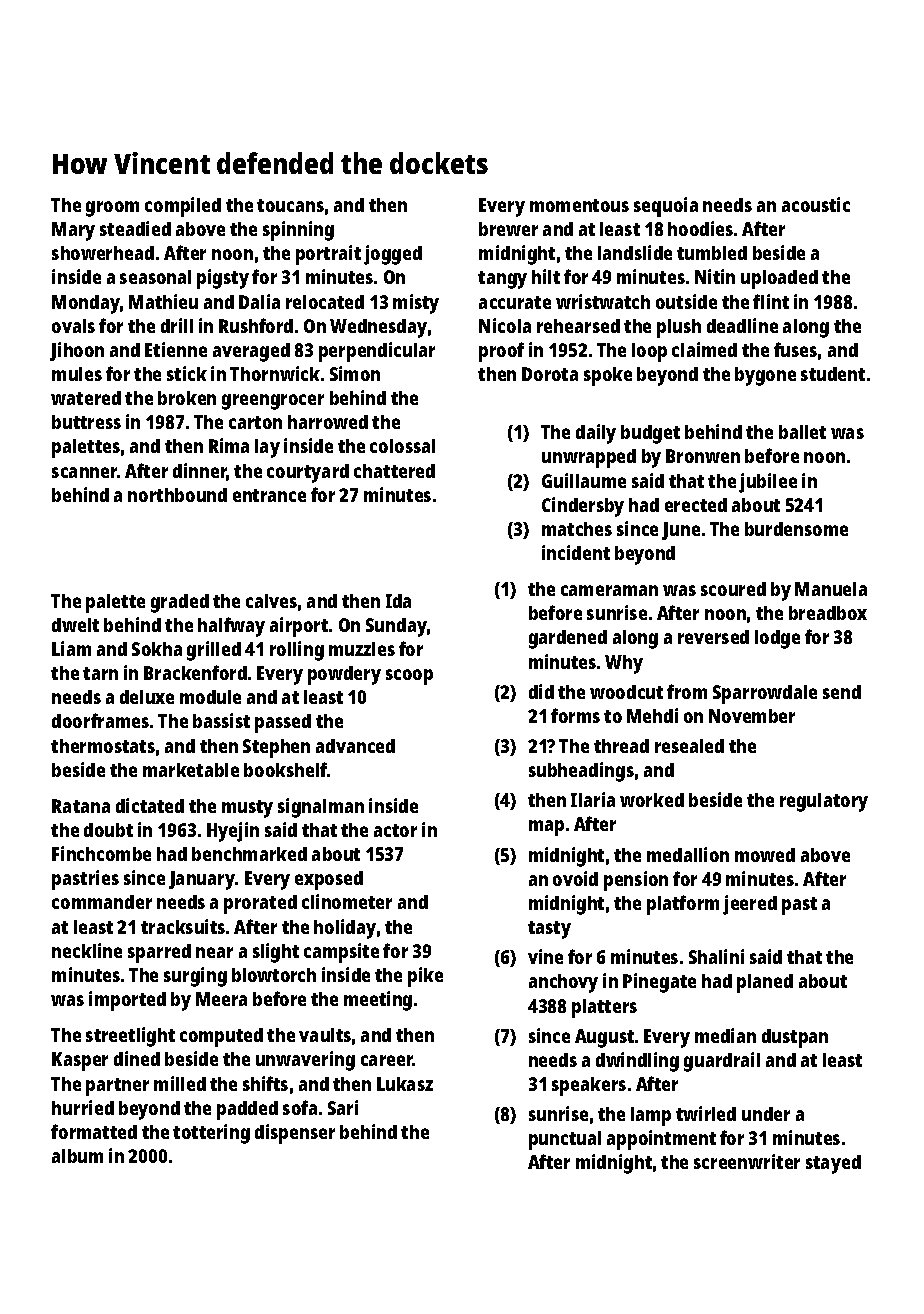 Image resolution: width=924 pixels, height=1314 pixels. Describe the element at coordinates (295, 1134) in the document. I see `dispenser` at that location.
